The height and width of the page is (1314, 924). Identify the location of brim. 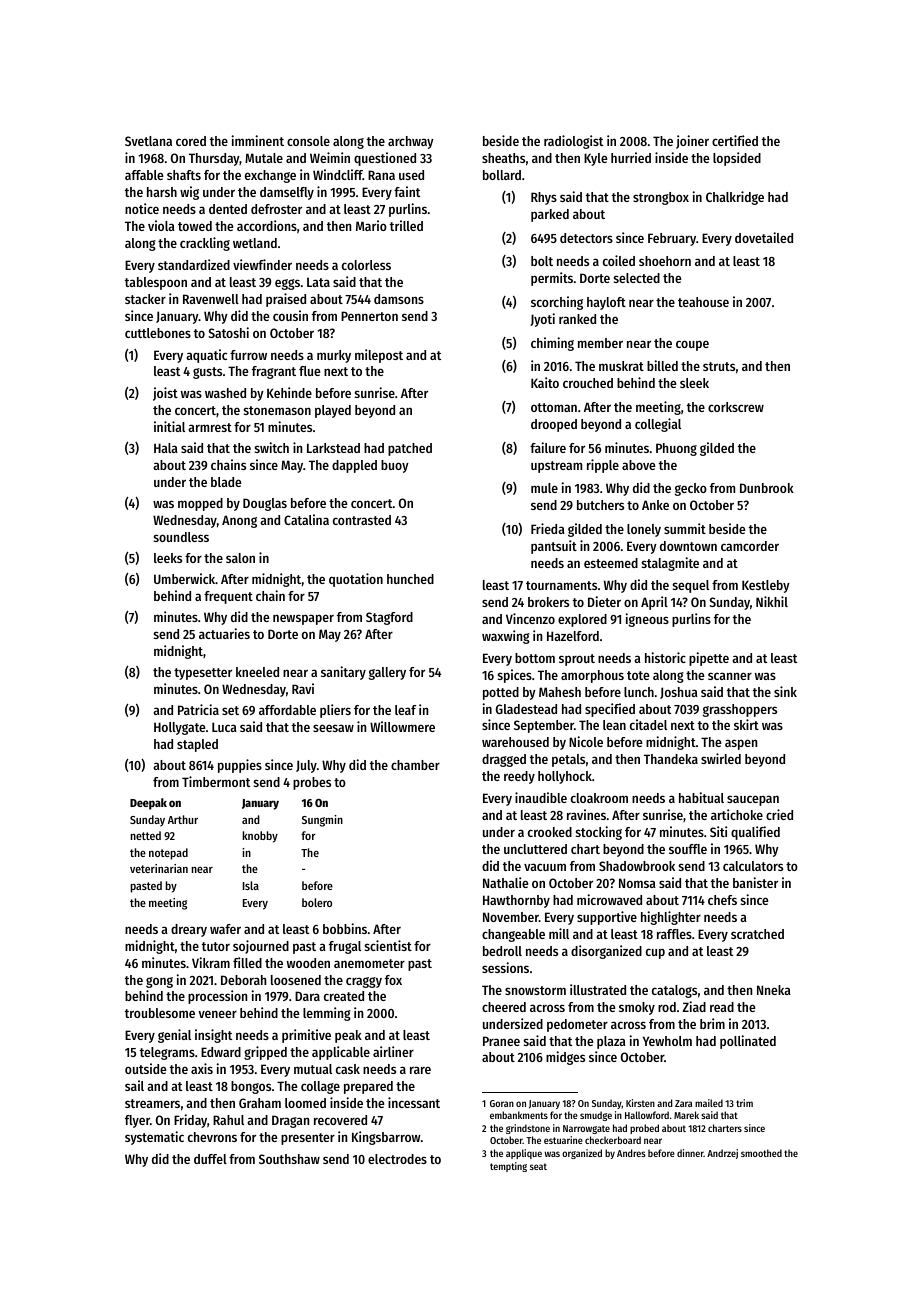
(712, 1023).
